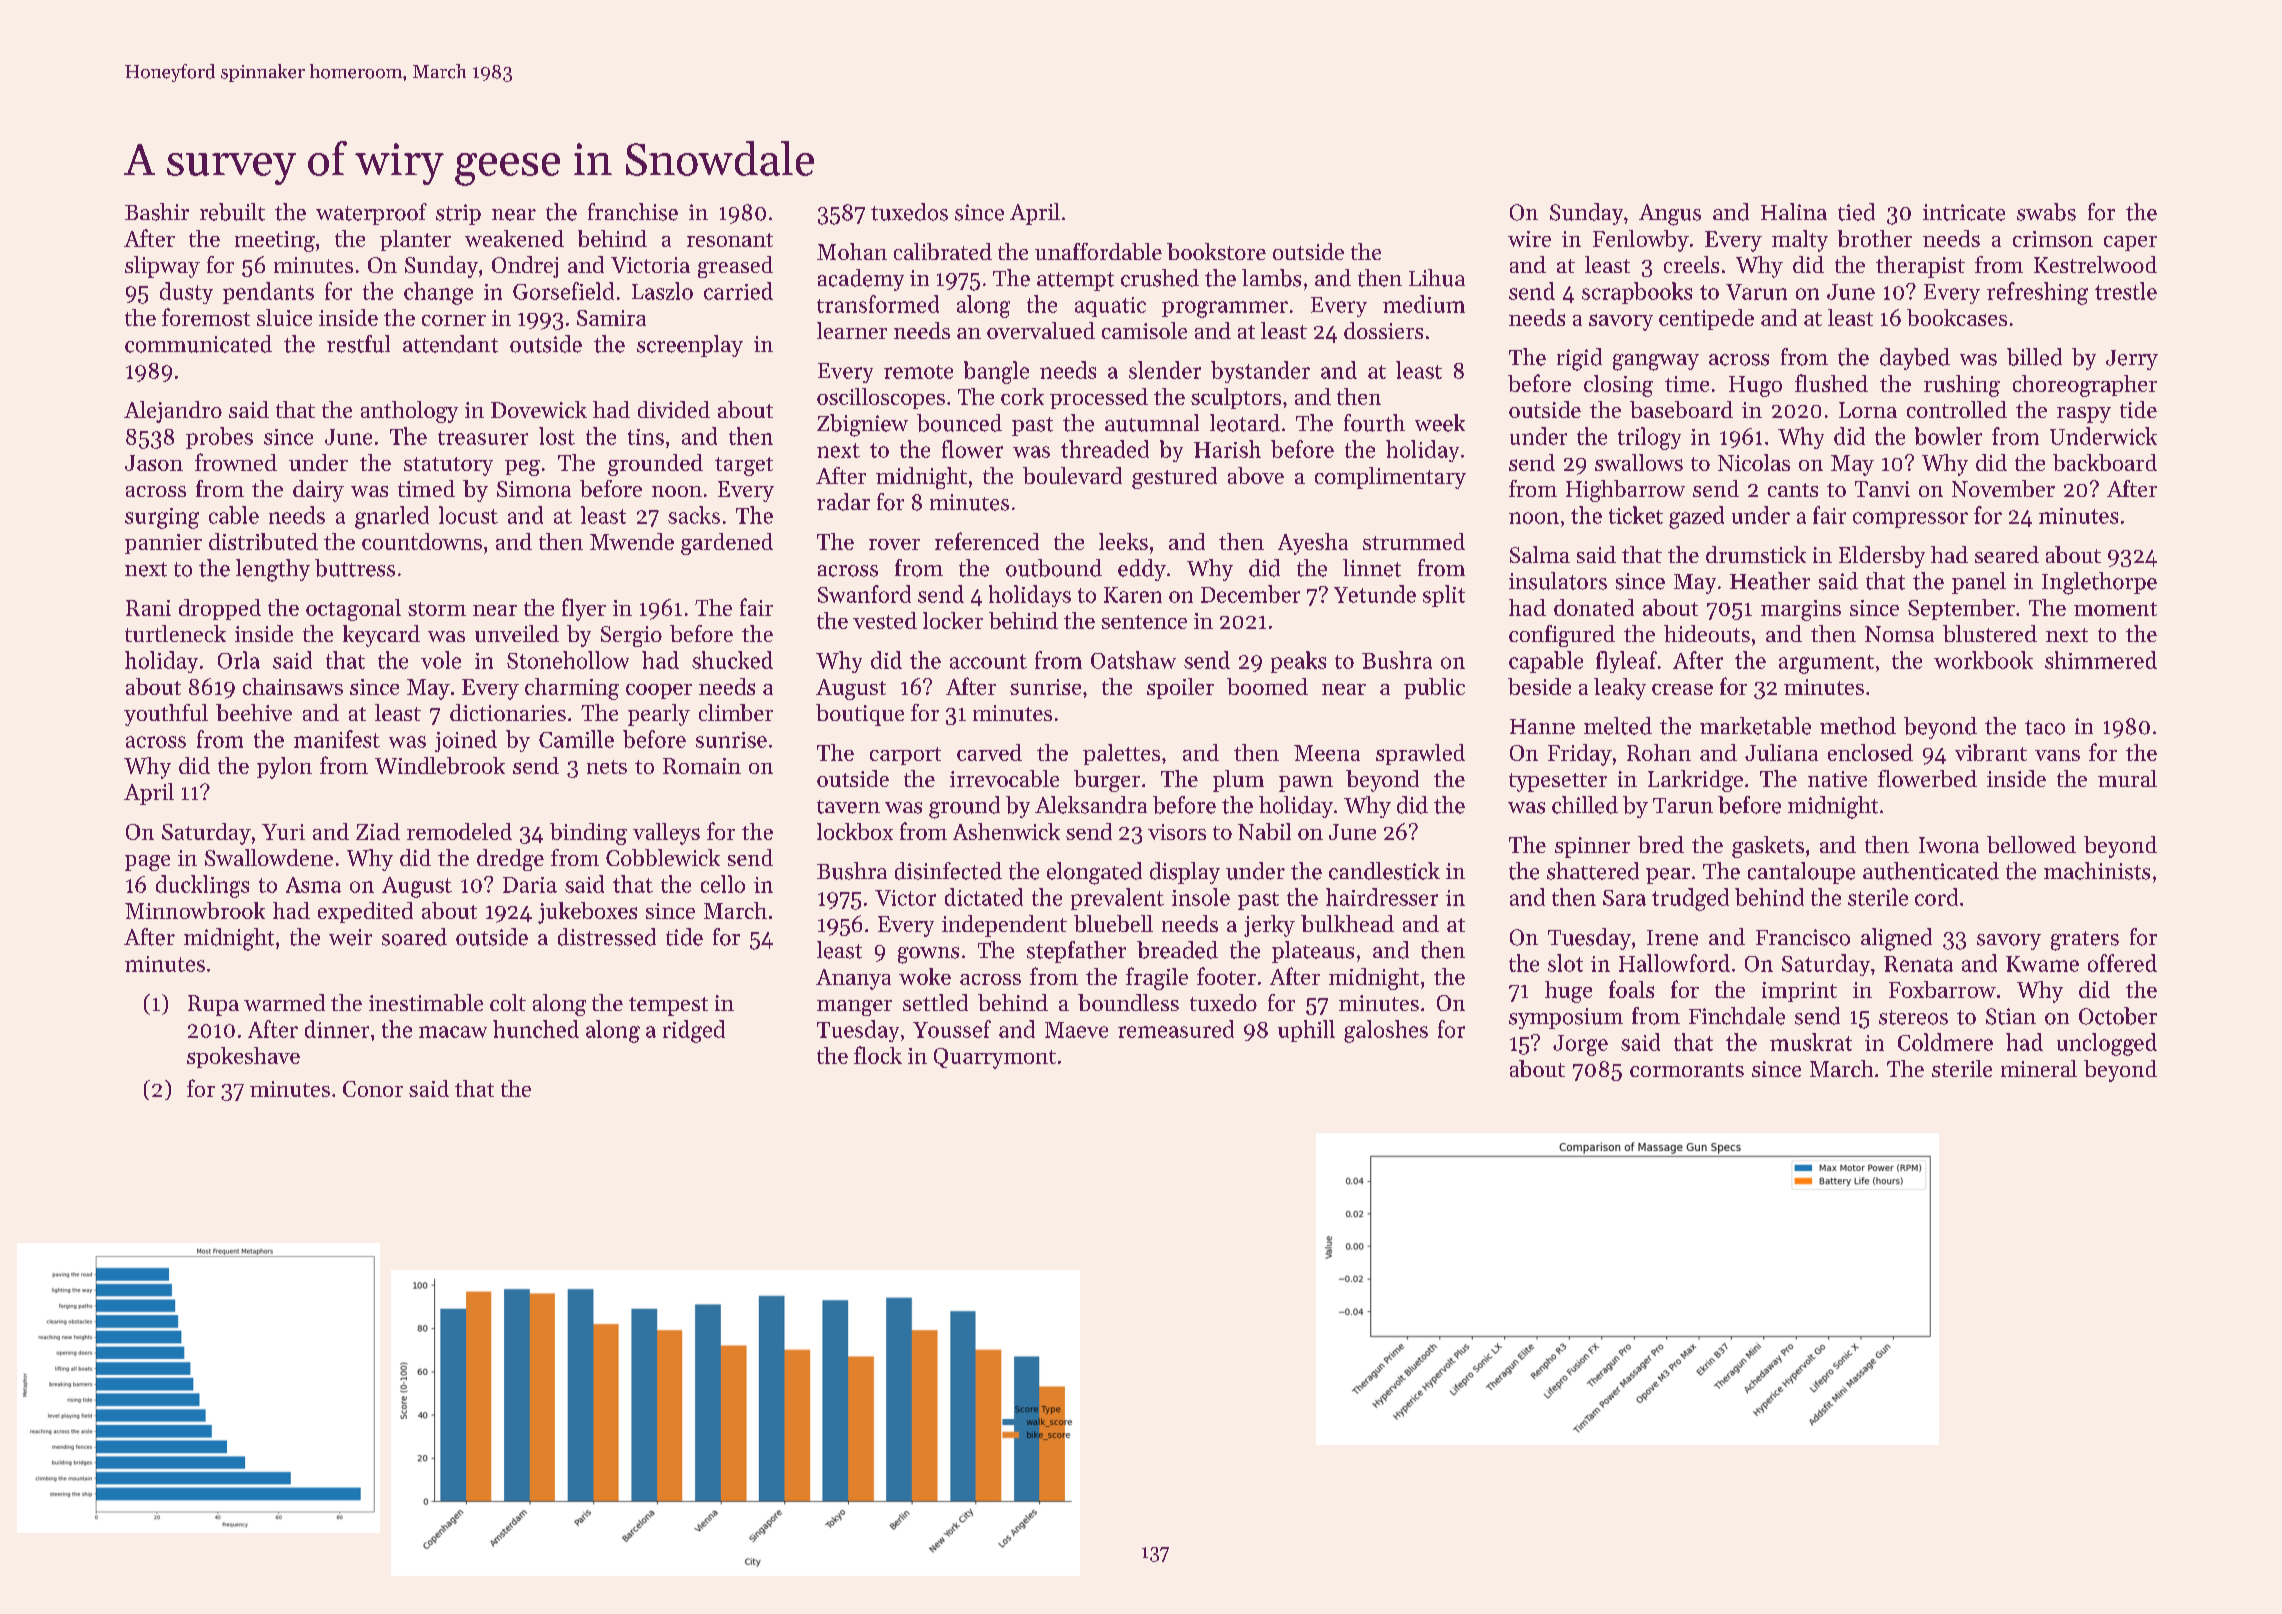 The height and width of the screenshot is (1614, 2282). Describe the element at coordinates (173, 412) in the screenshot. I see `Alejandro` at that location.
